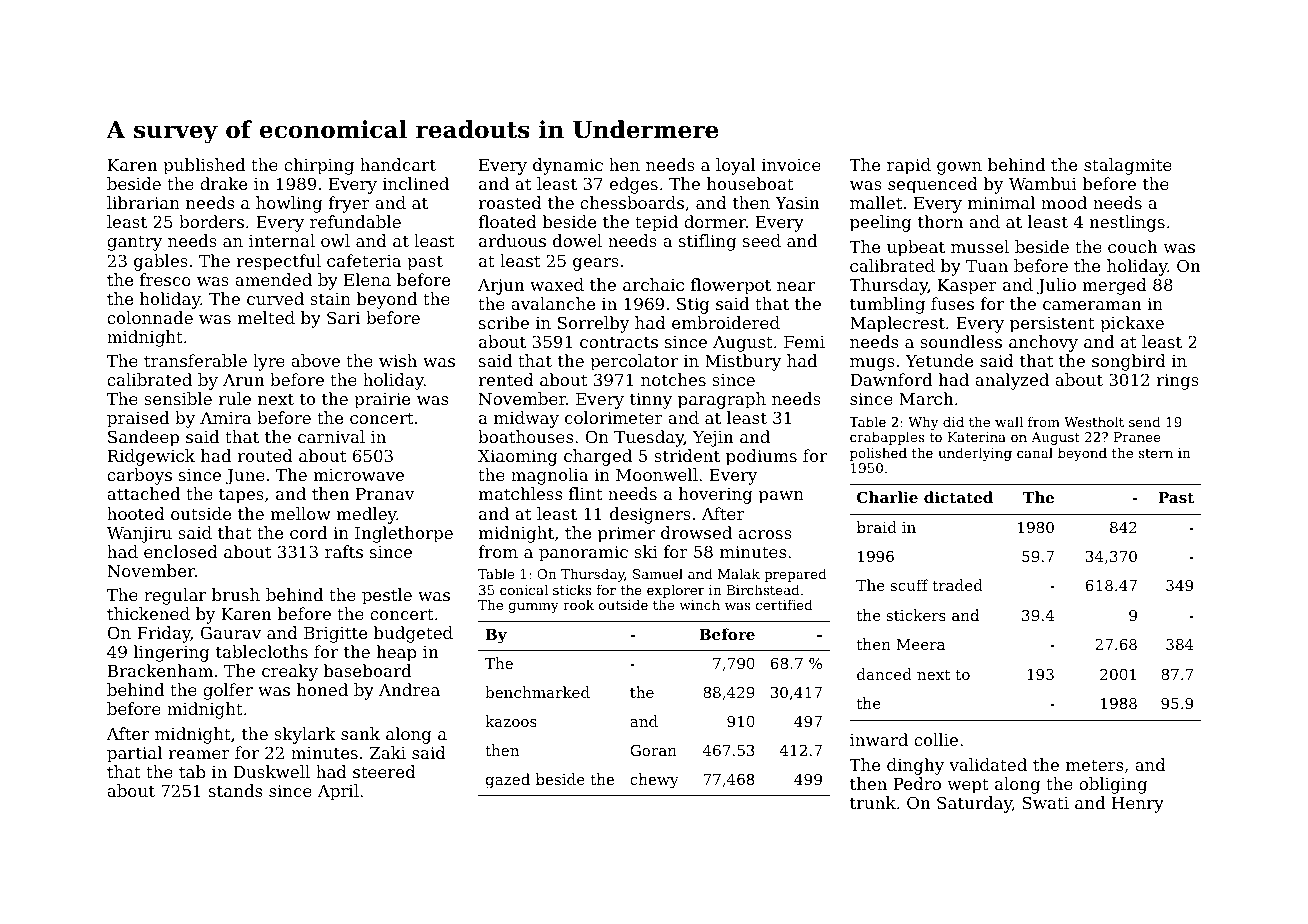 The height and width of the screenshot is (924, 1308). I want to click on Why, so click(922, 424).
